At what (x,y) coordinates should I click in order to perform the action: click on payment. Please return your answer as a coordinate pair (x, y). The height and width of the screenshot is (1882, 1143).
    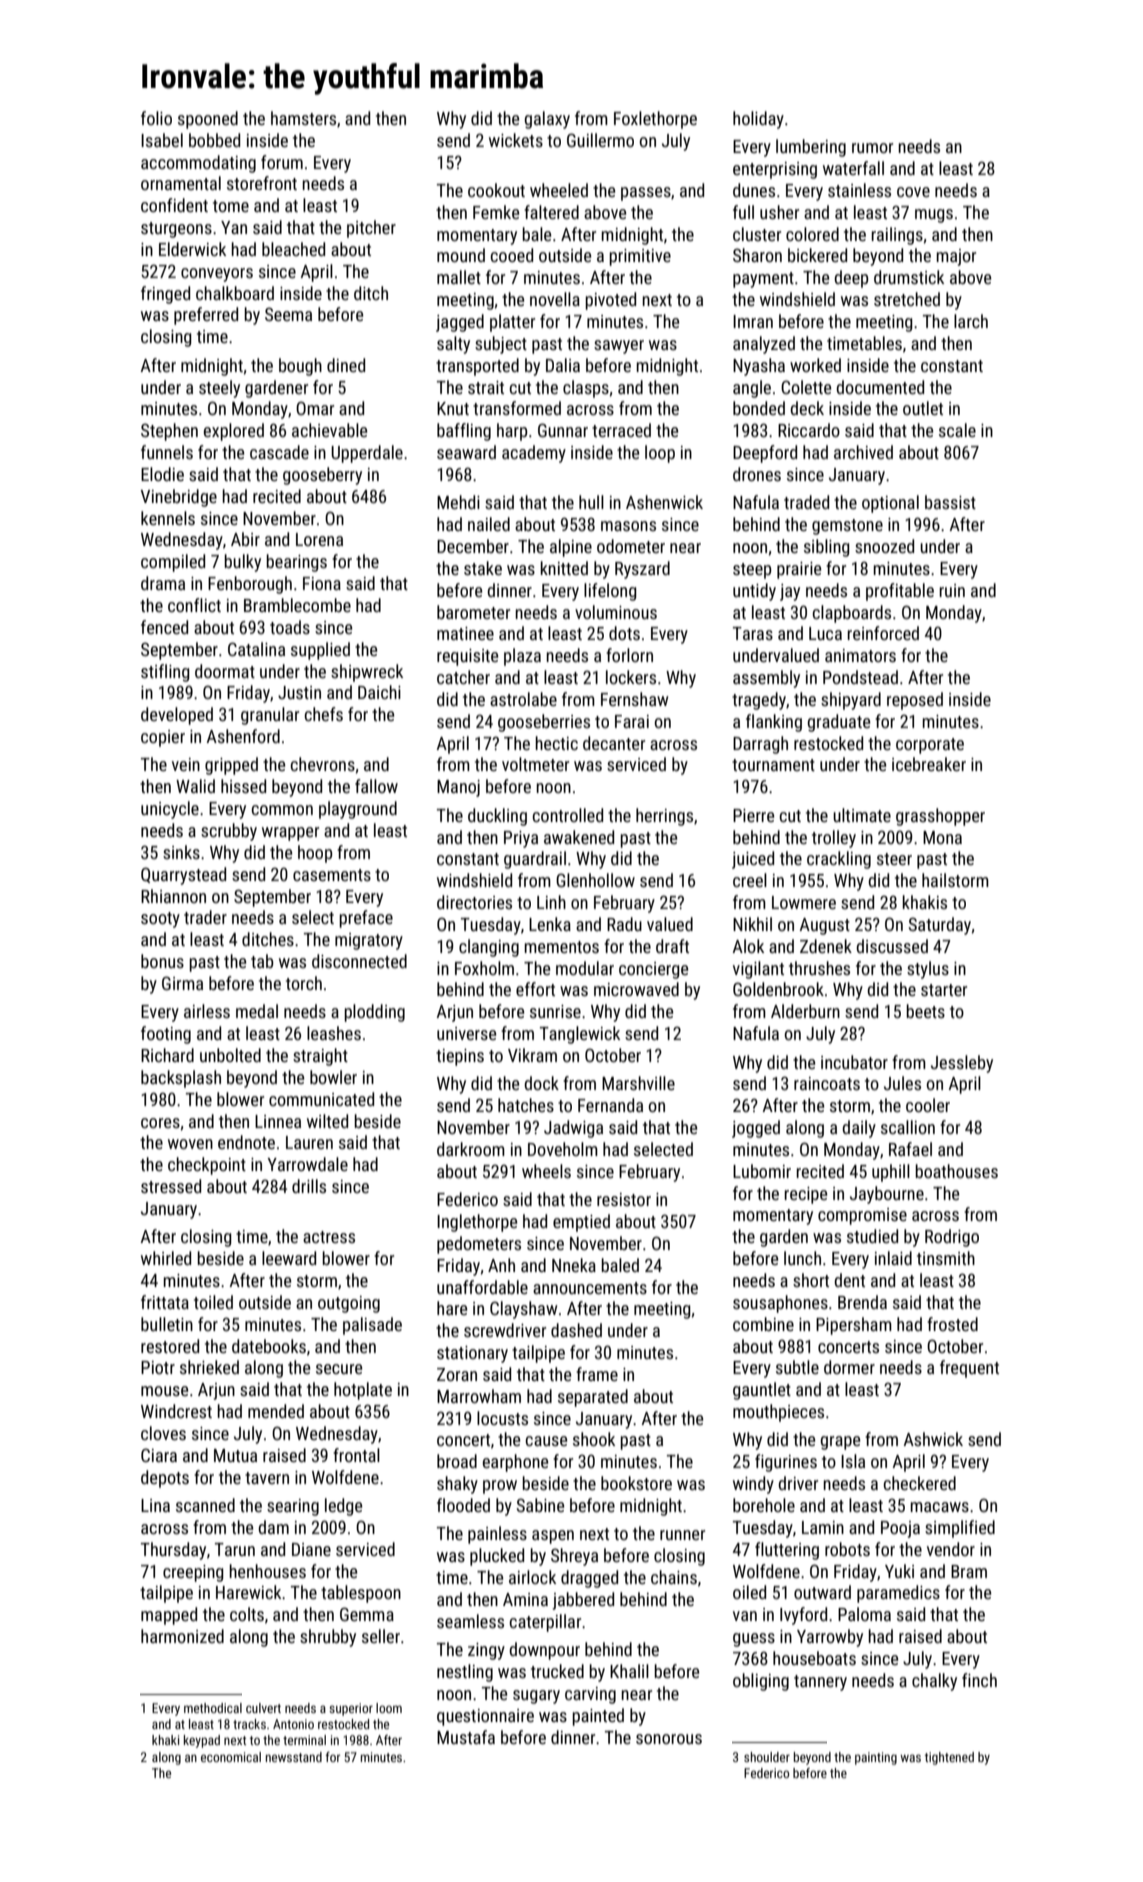
    Looking at the image, I should click on (763, 280).
